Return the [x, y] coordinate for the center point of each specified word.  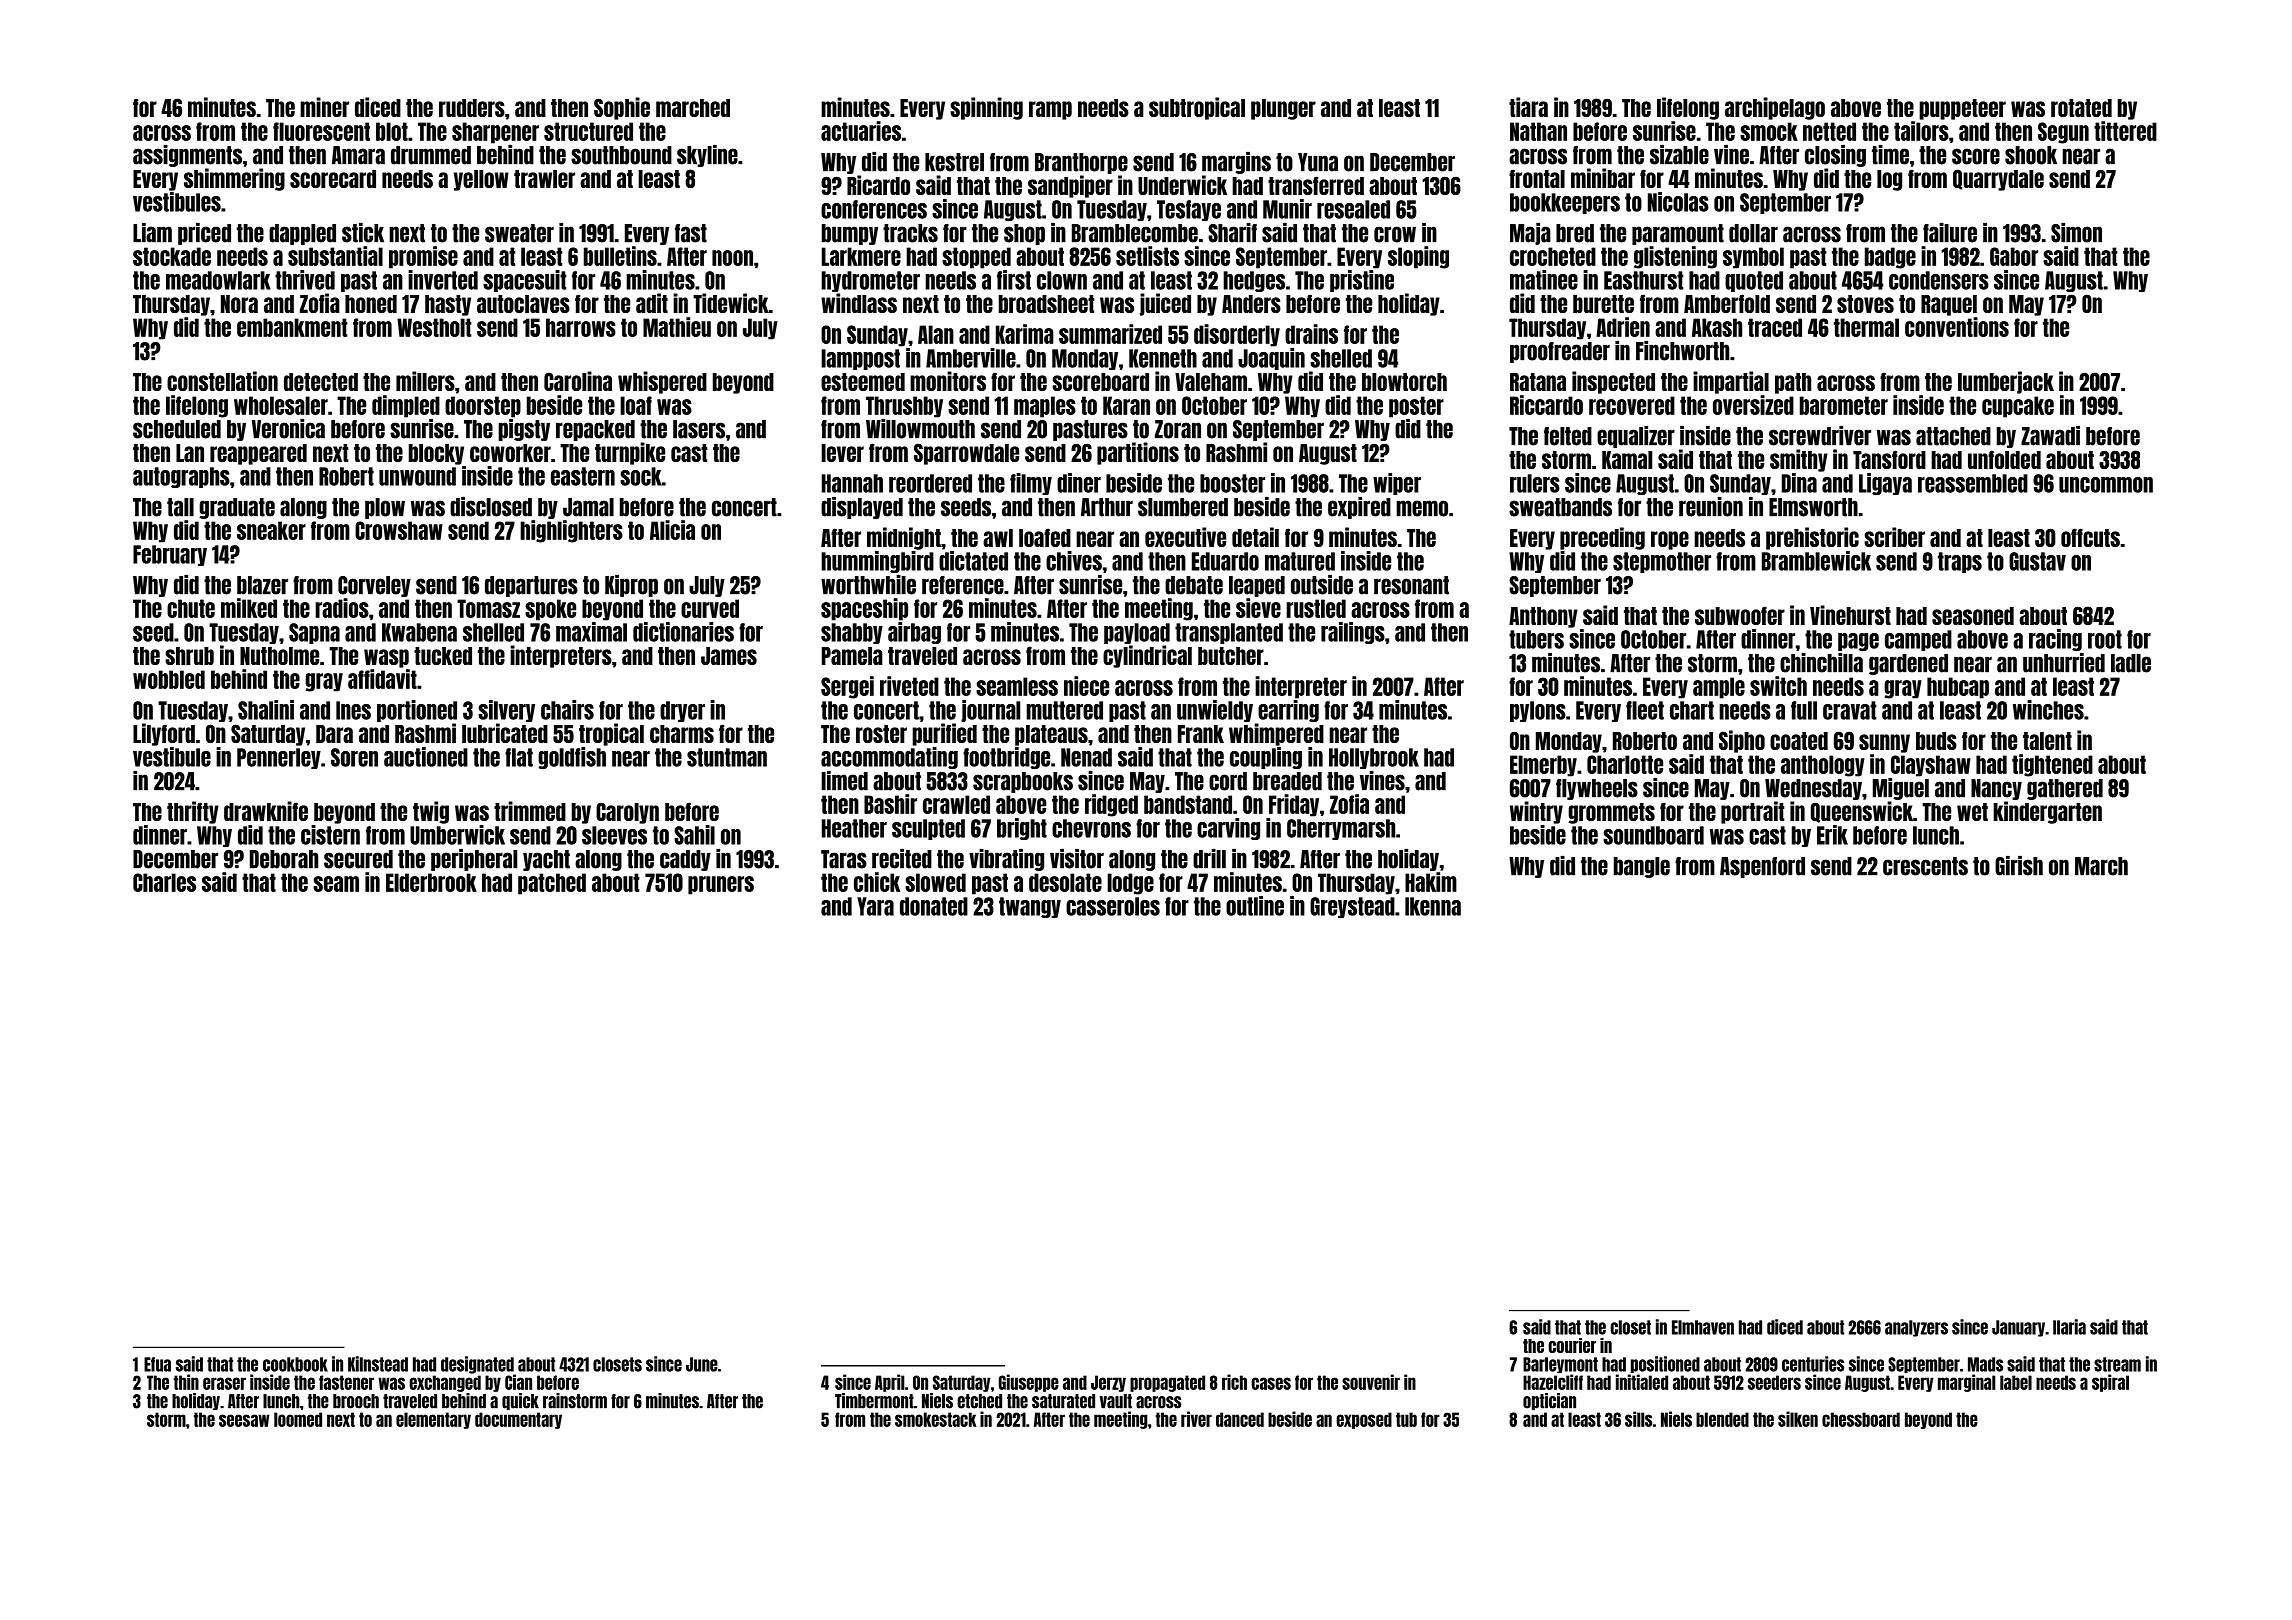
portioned [417, 711]
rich [1234, 1382]
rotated [2081, 108]
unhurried [2064, 663]
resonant [1411, 585]
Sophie [622, 108]
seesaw [244, 1420]
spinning [986, 108]
